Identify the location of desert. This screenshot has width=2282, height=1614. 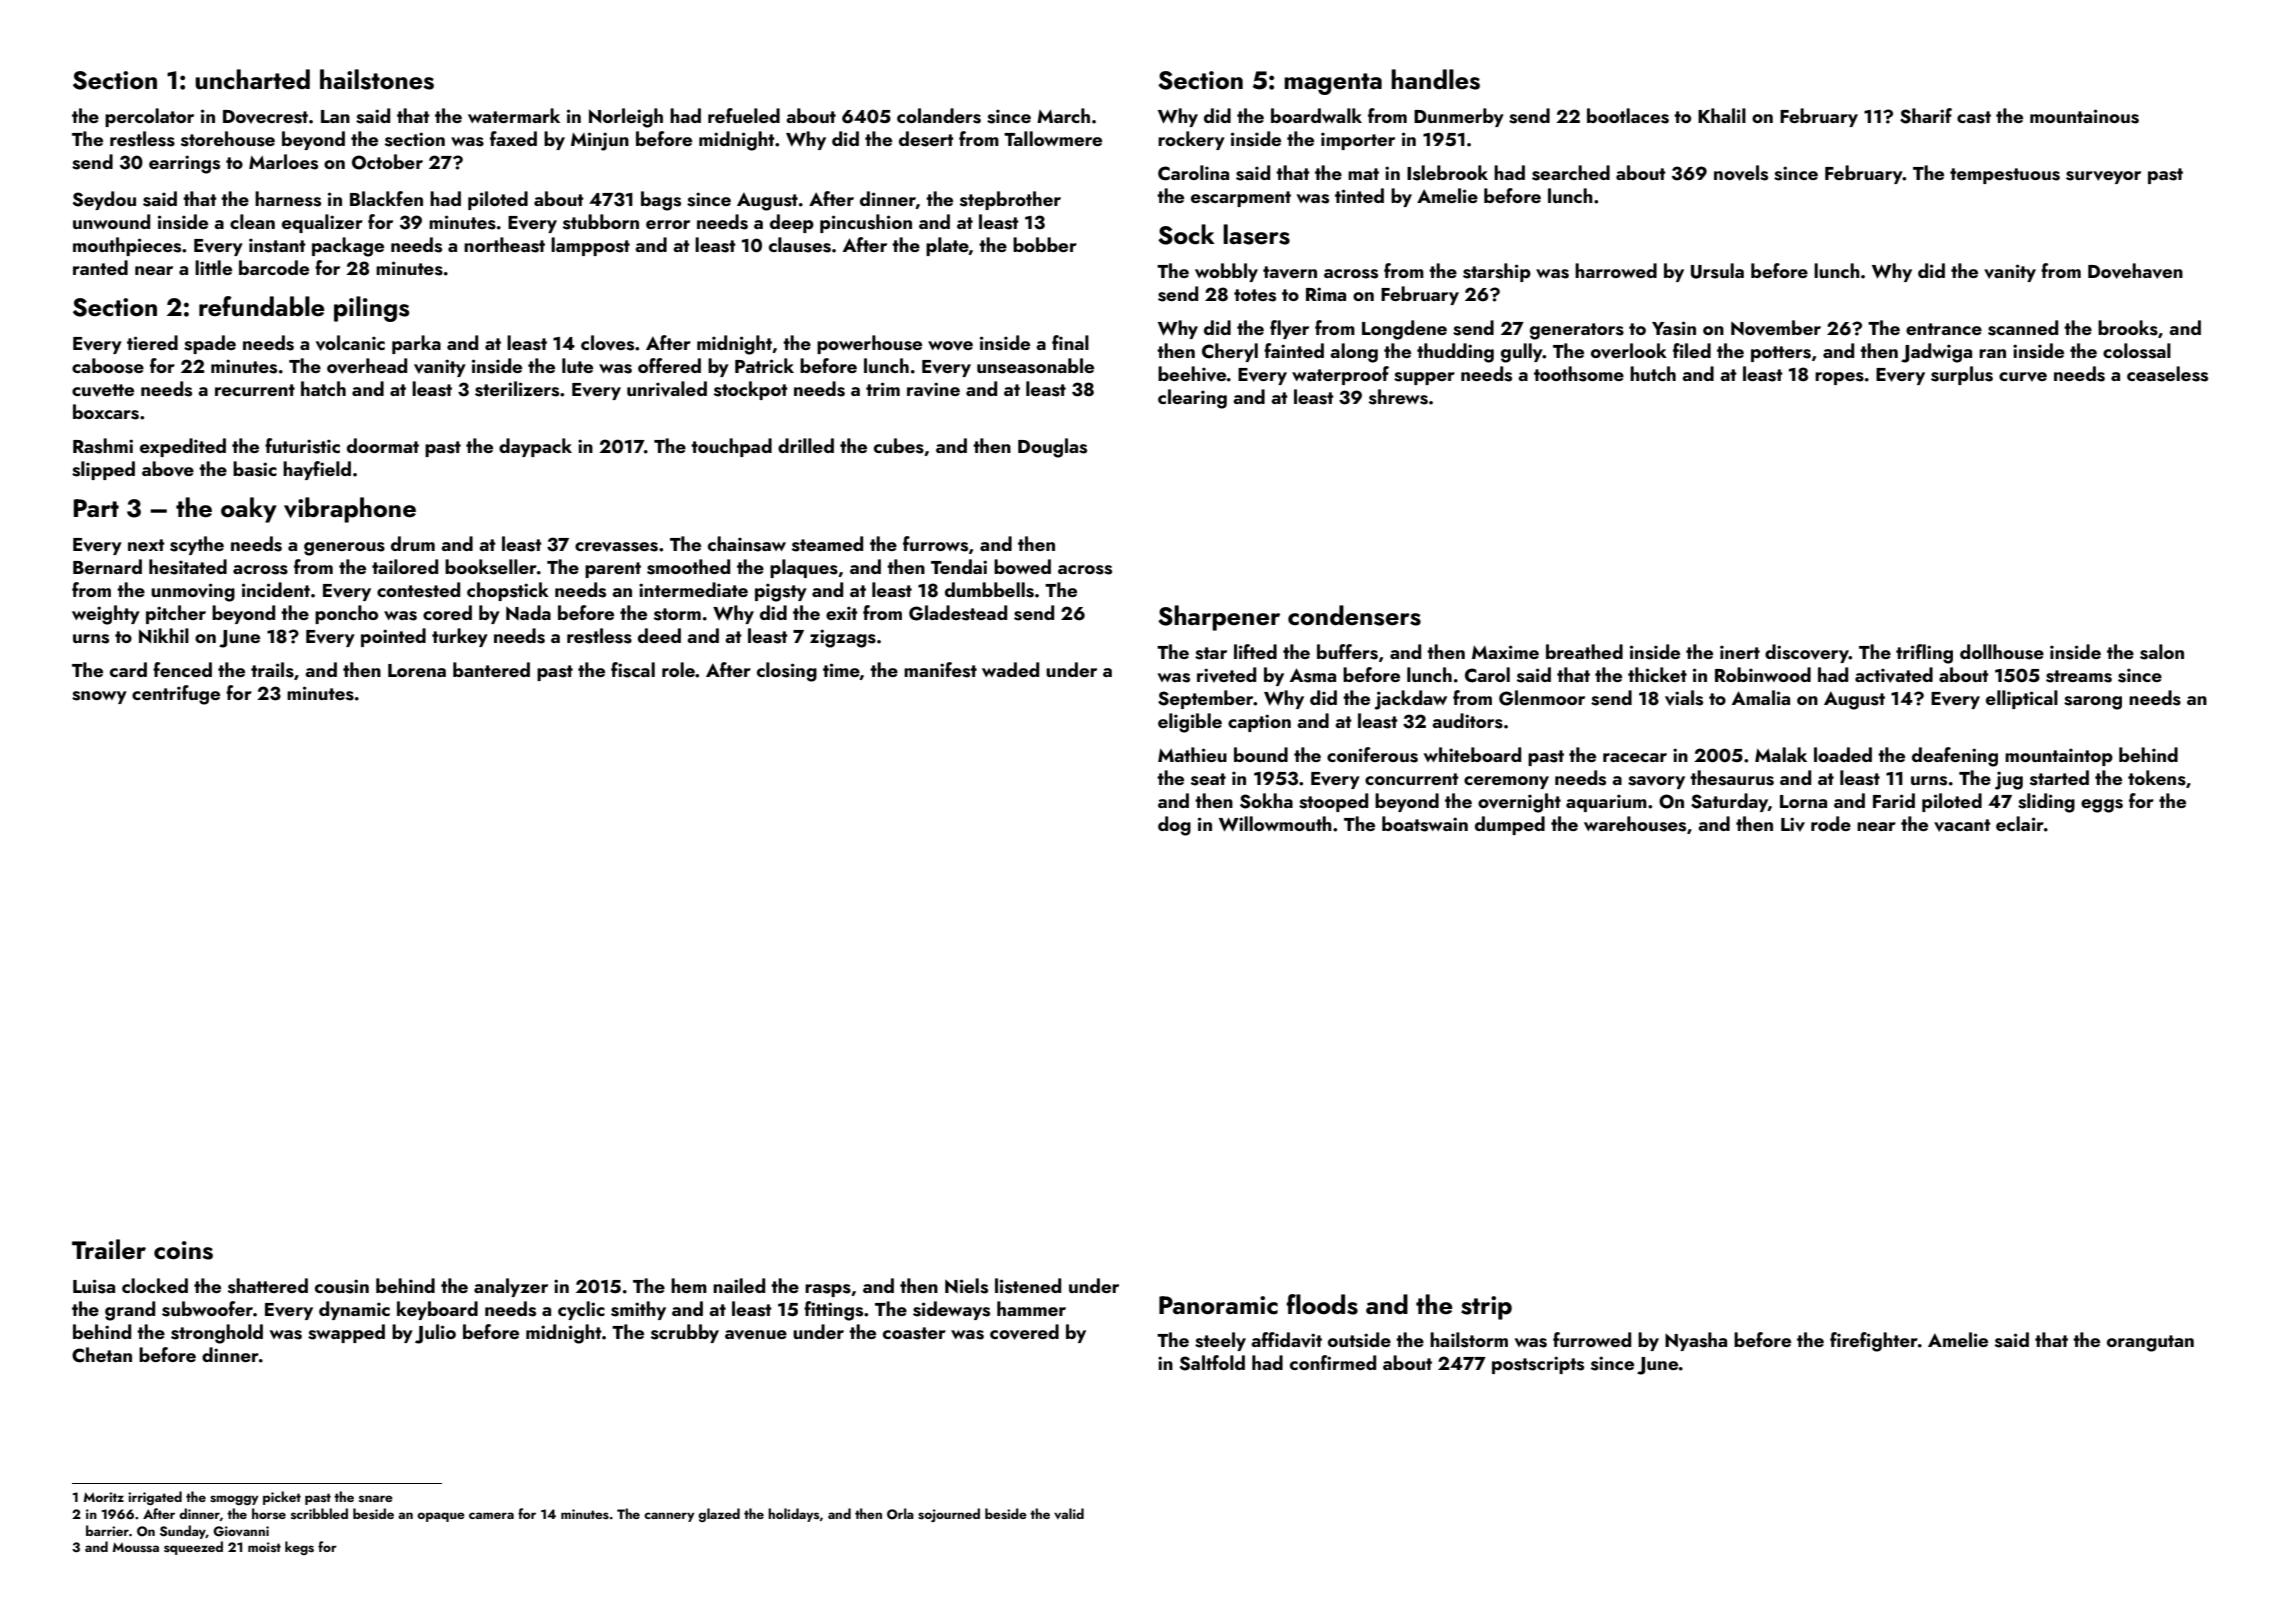
(926, 139).
